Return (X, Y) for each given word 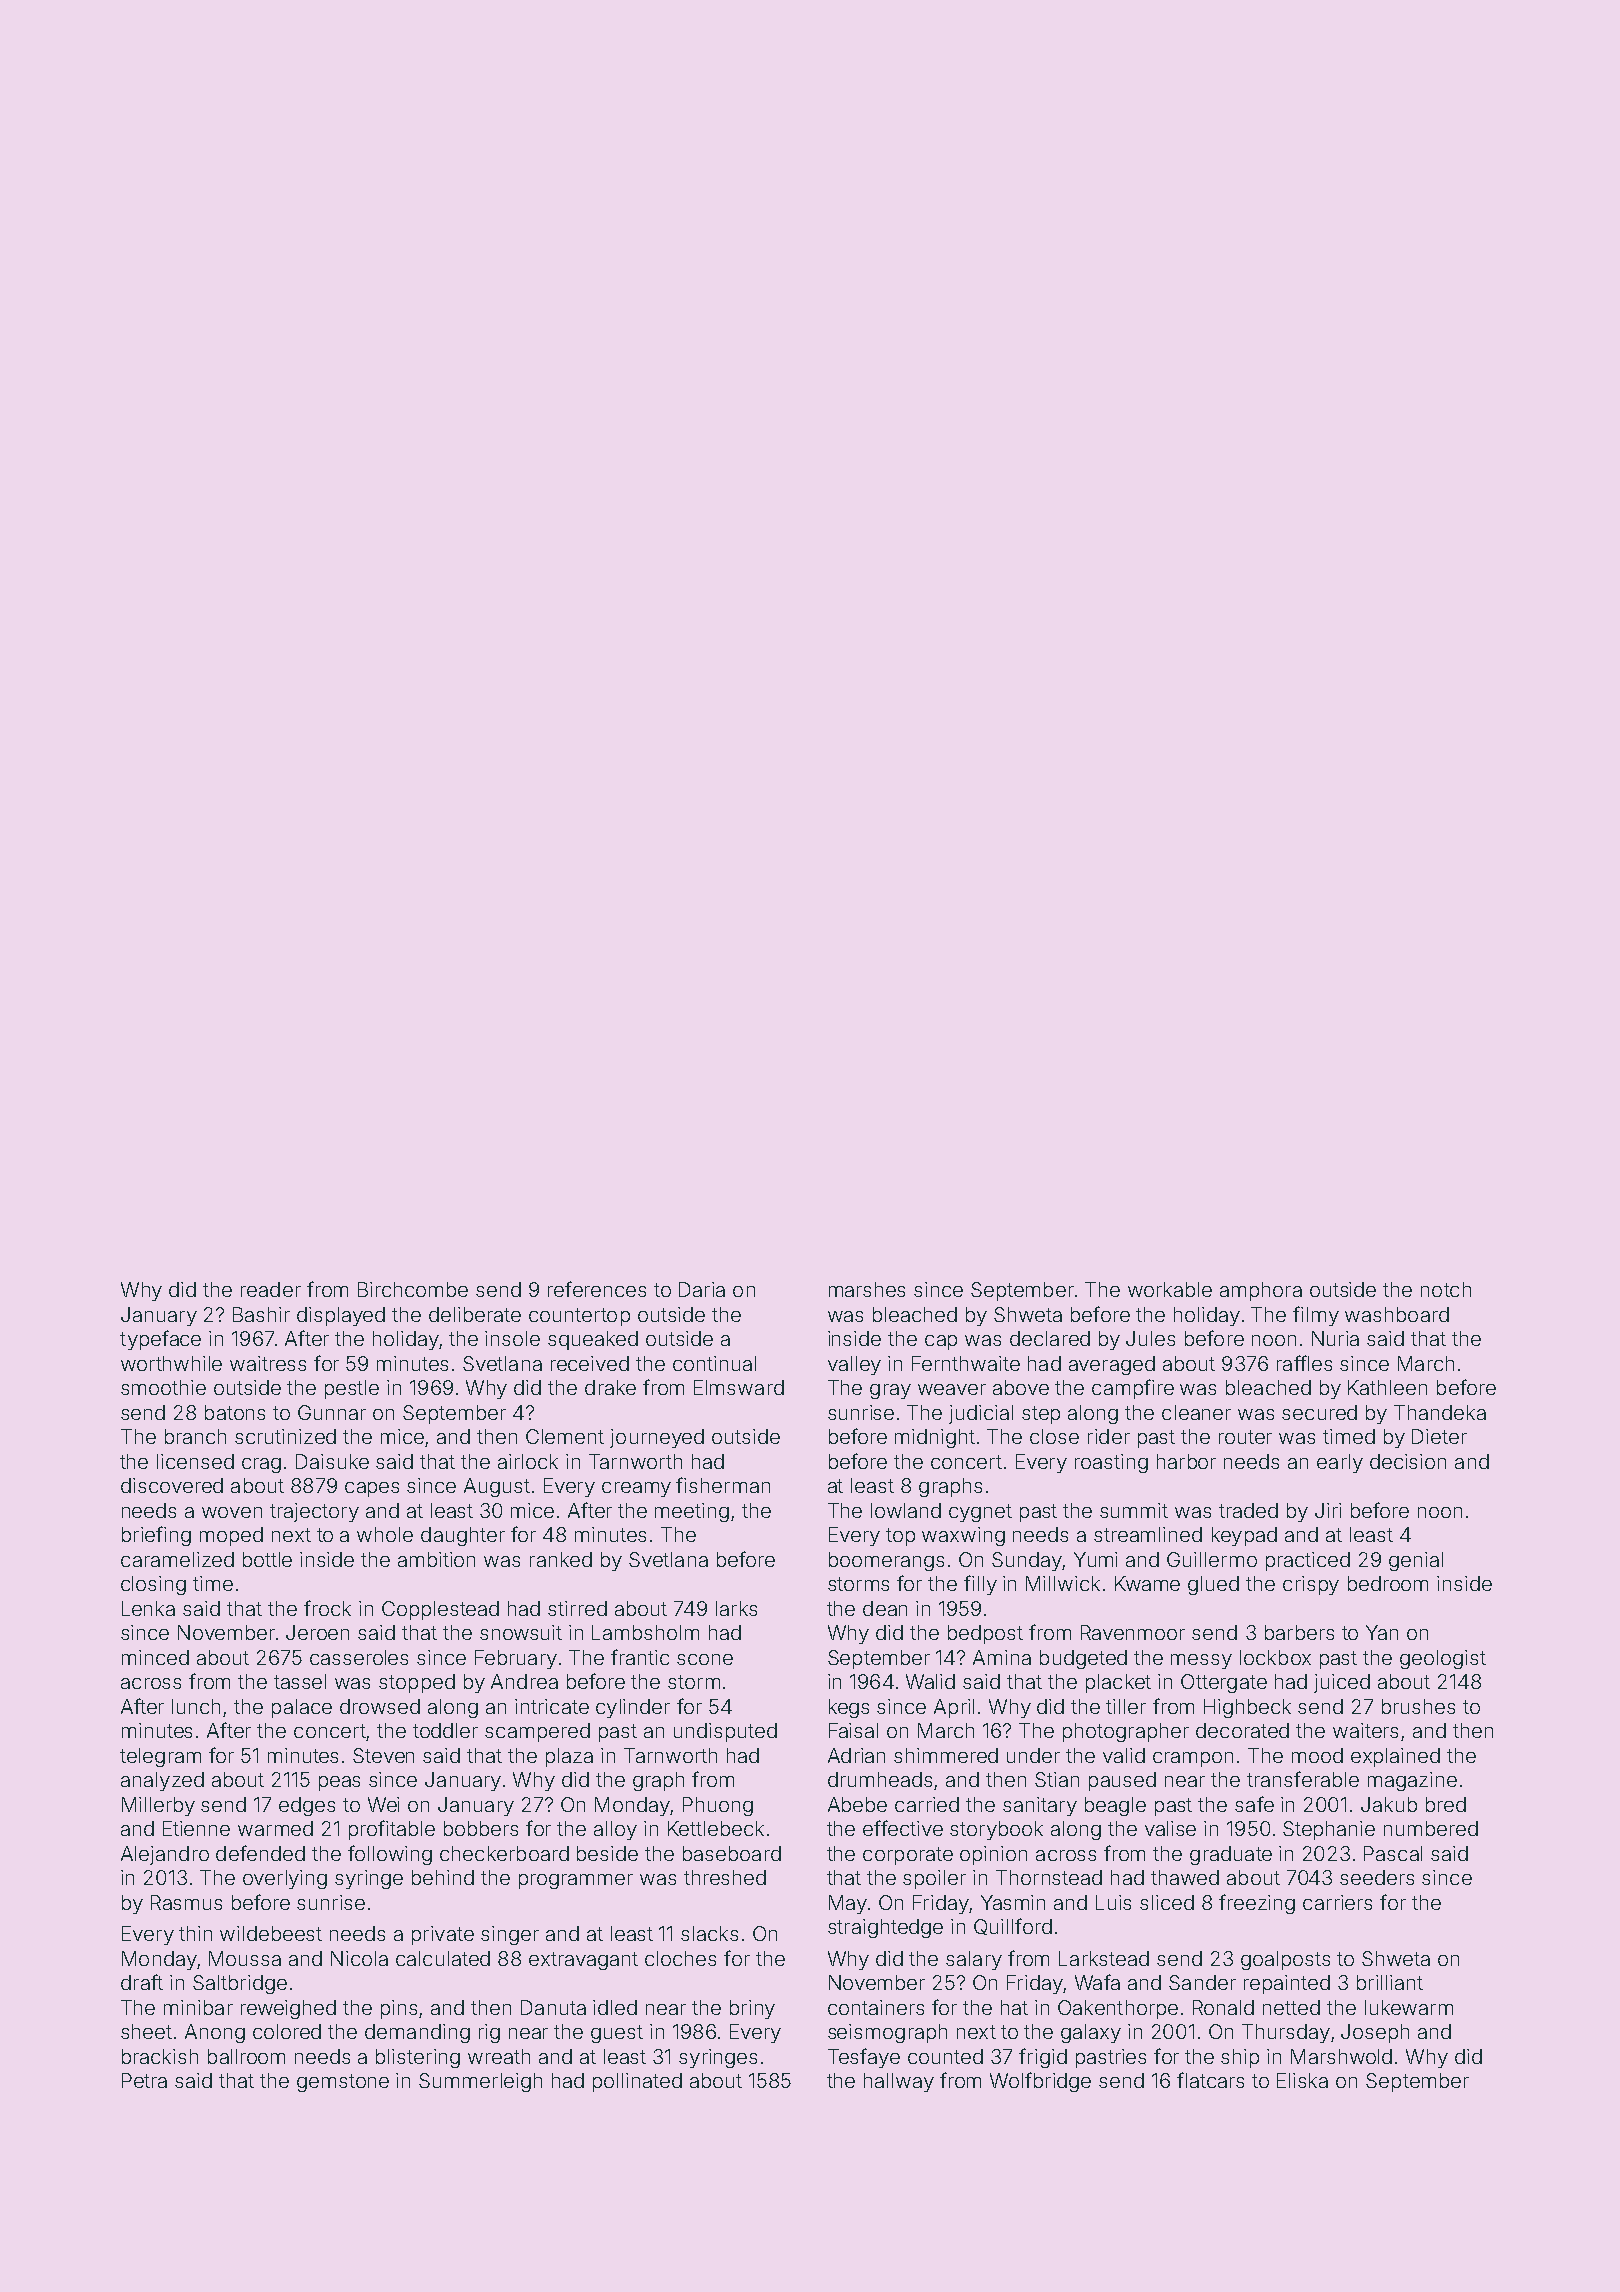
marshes (867, 1289)
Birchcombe (413, 1289)
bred (1446, 1804)
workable (1170, 1289)
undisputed (725, 1732)
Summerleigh (480, 2082)
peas (339, 1783)
